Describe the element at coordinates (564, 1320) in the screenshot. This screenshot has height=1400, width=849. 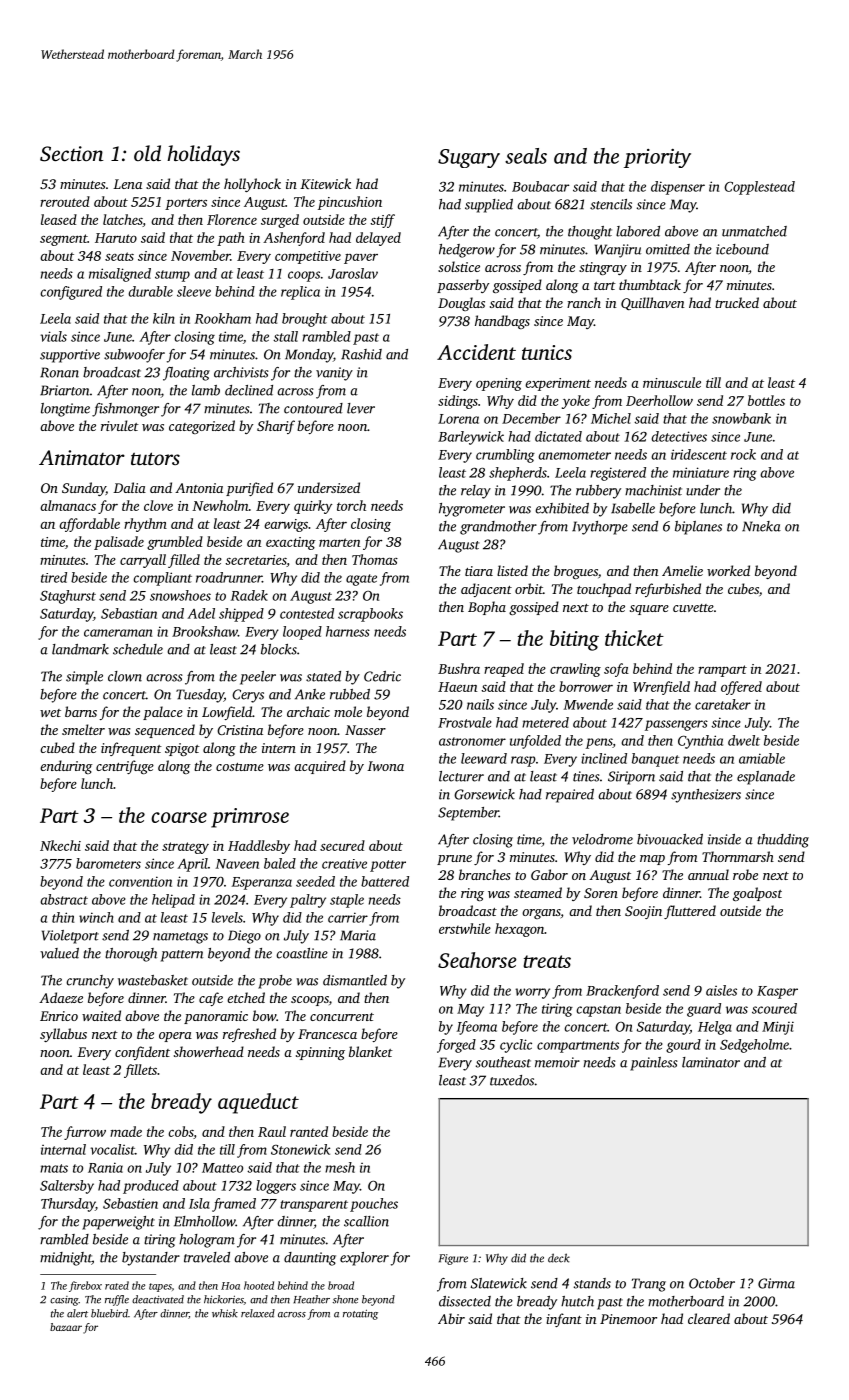
I see `infant` at that location.
